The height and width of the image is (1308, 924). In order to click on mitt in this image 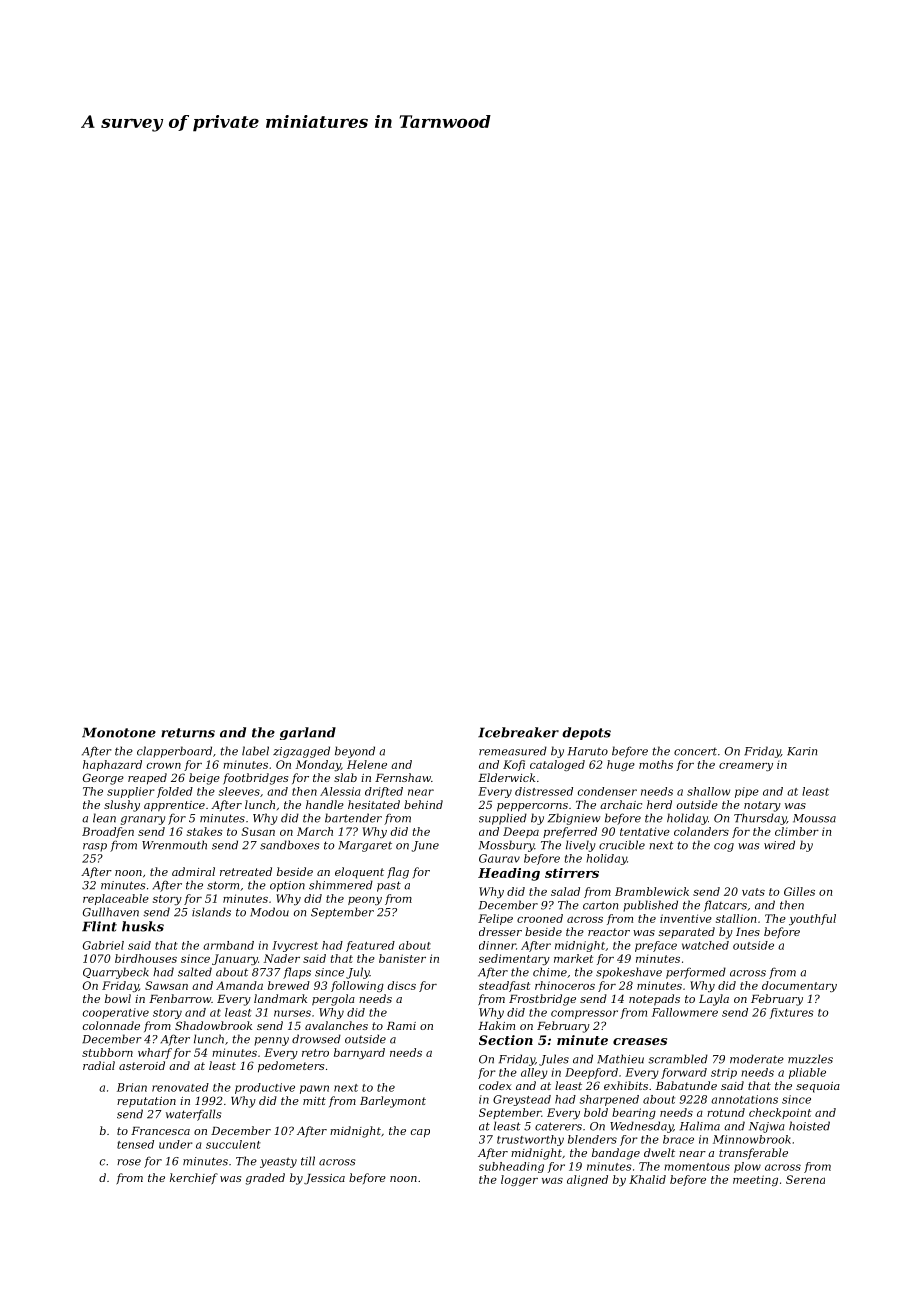, I will do `click(314, 1101)`.
